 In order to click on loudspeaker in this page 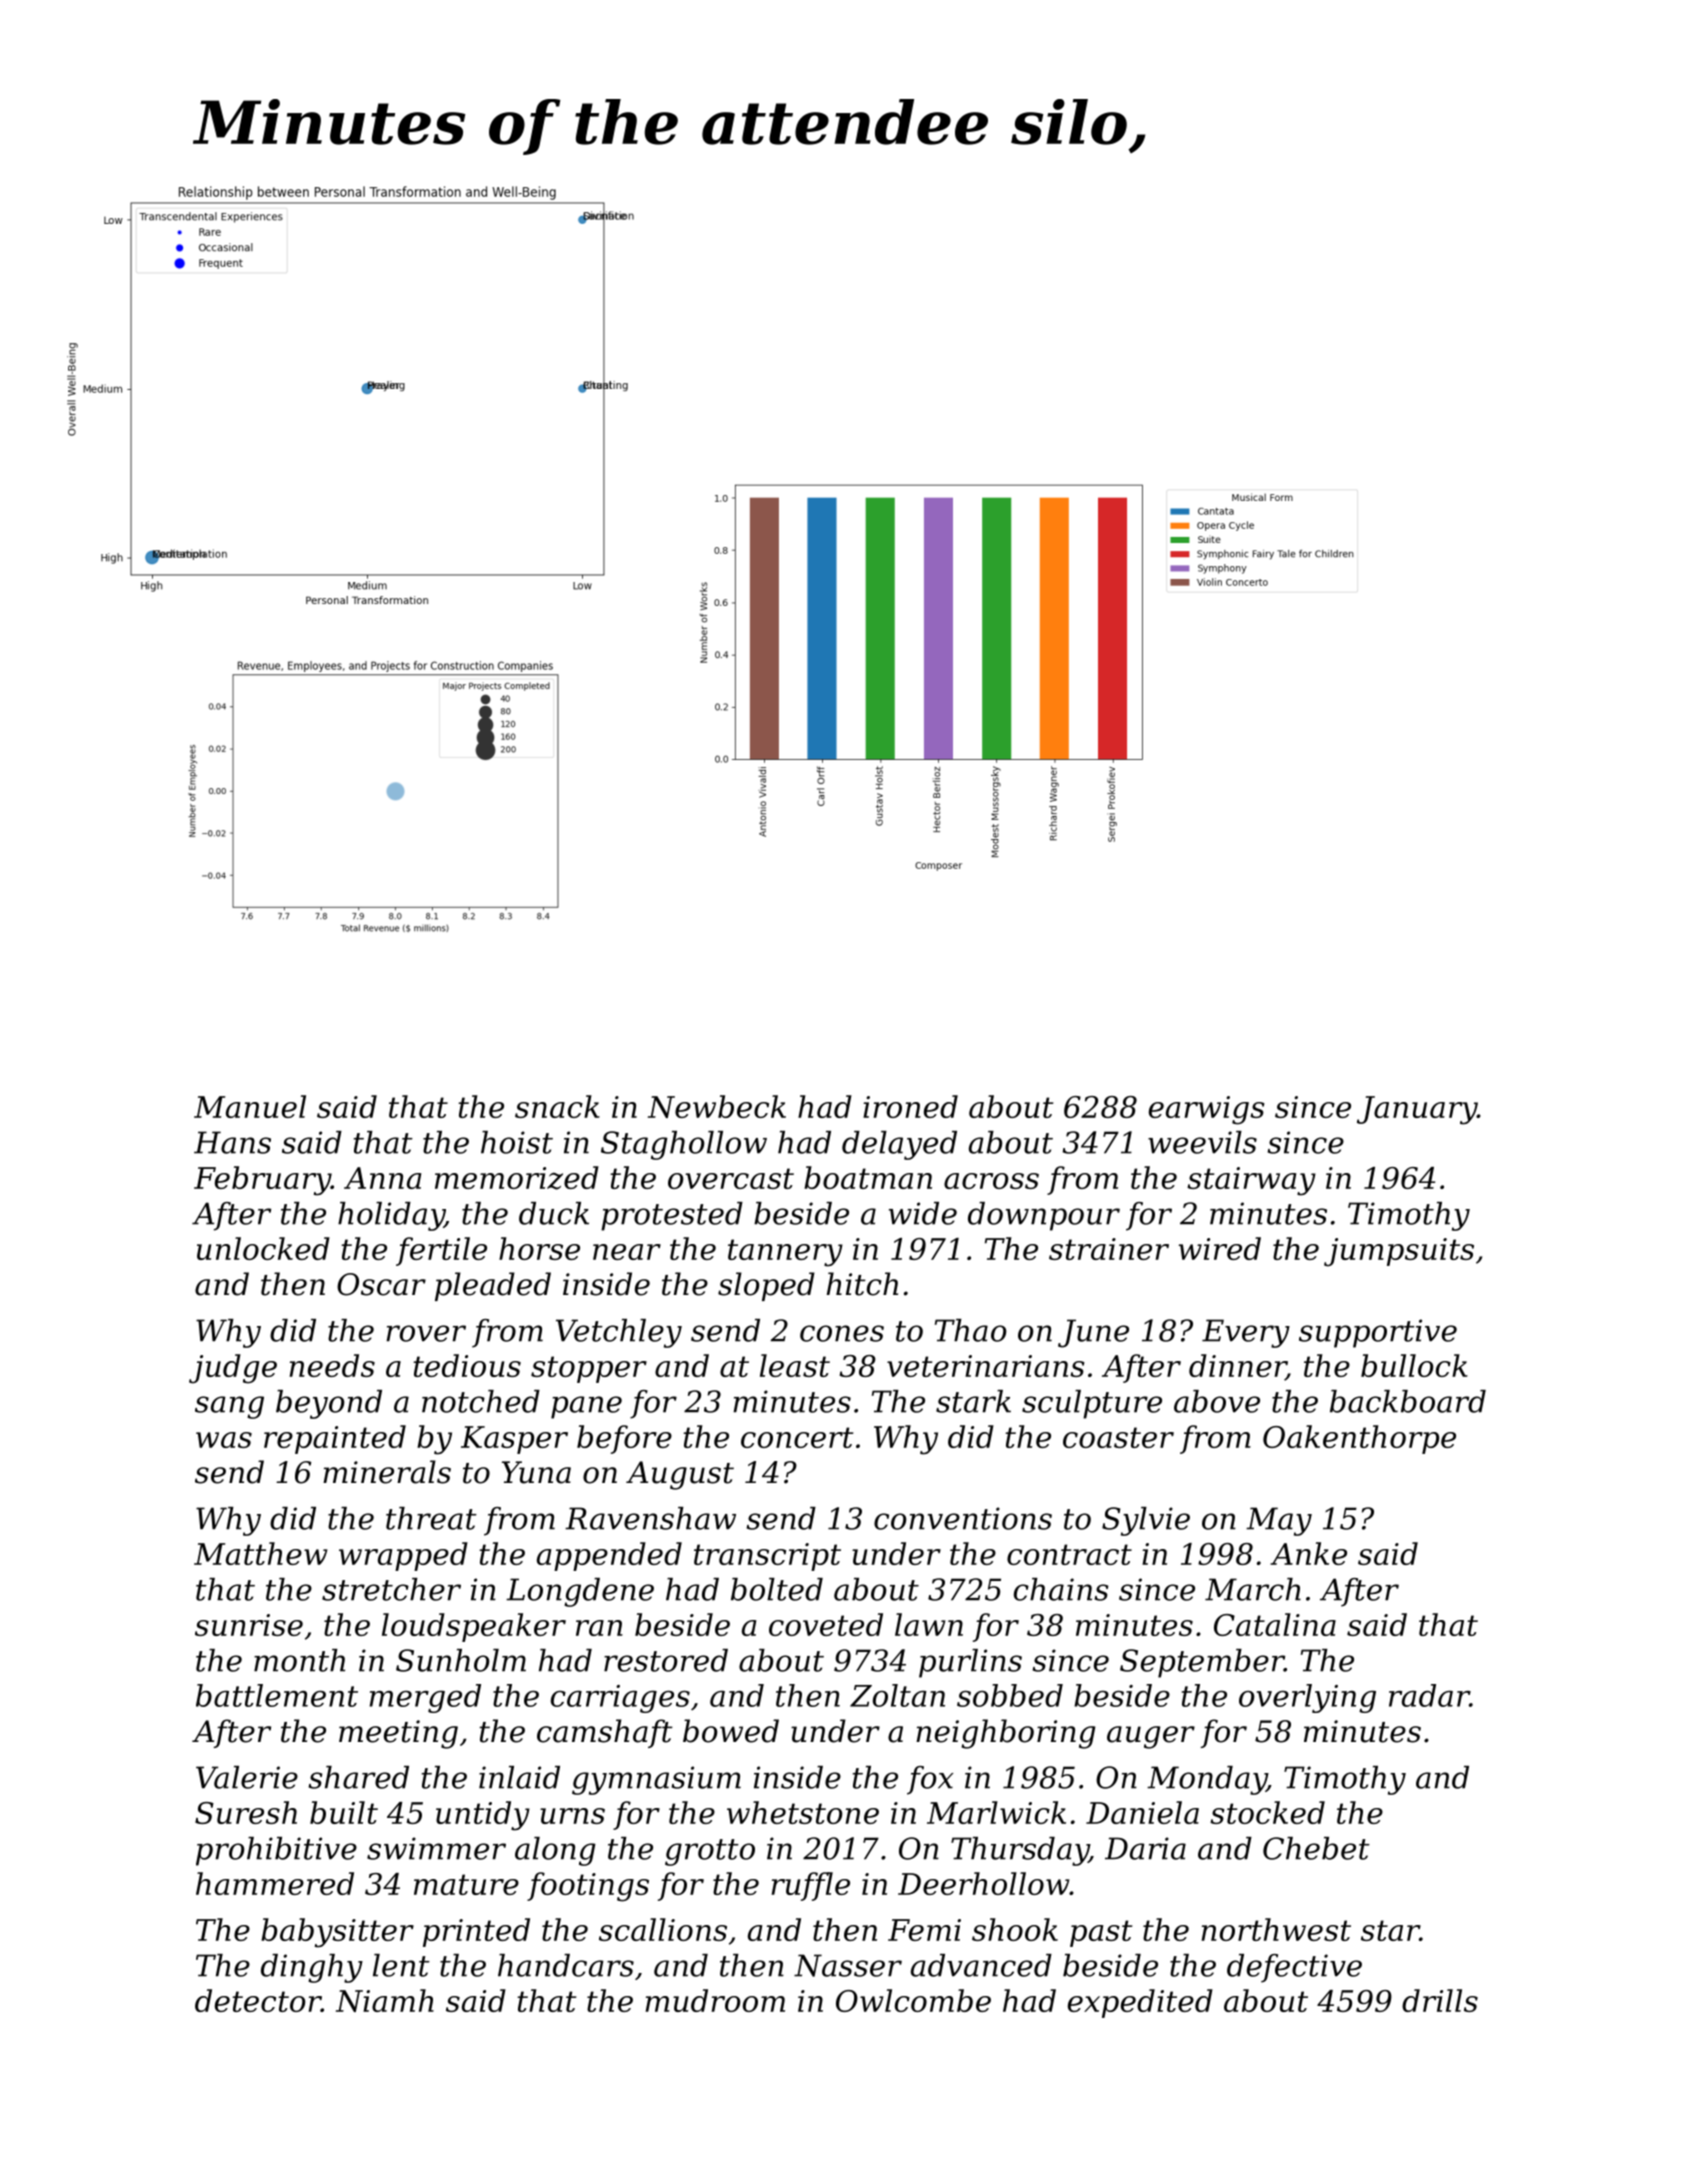, I will do `click(474, 1627)`.
